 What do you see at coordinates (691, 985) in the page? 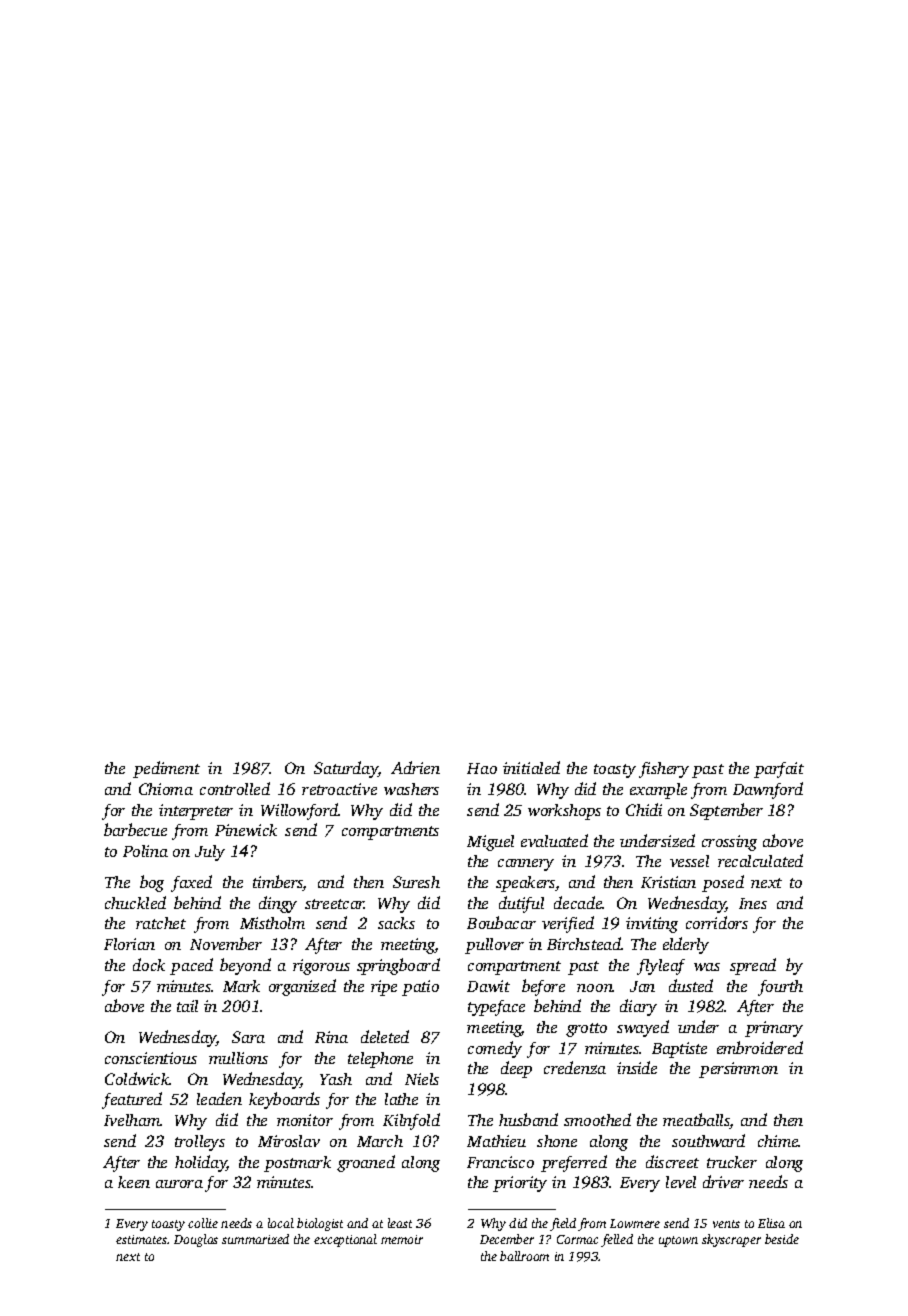
I see `dusted` at bounding box center [691, 985].
